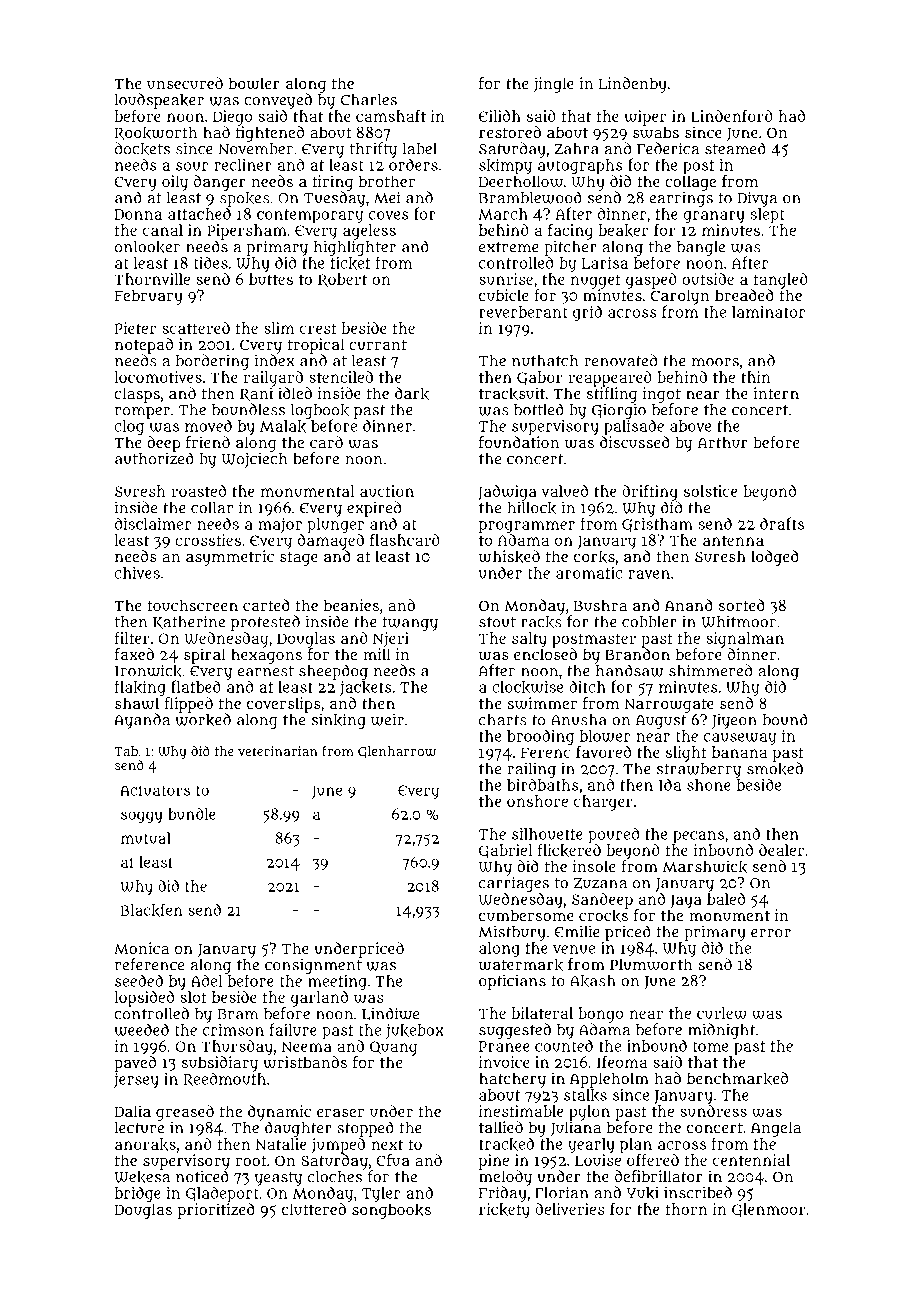 This screenshot has width=924, height=1308. What do you see at coordinates (514, 884) in the screenshot?
I see `carriages` at bounding box center [514, 884].
